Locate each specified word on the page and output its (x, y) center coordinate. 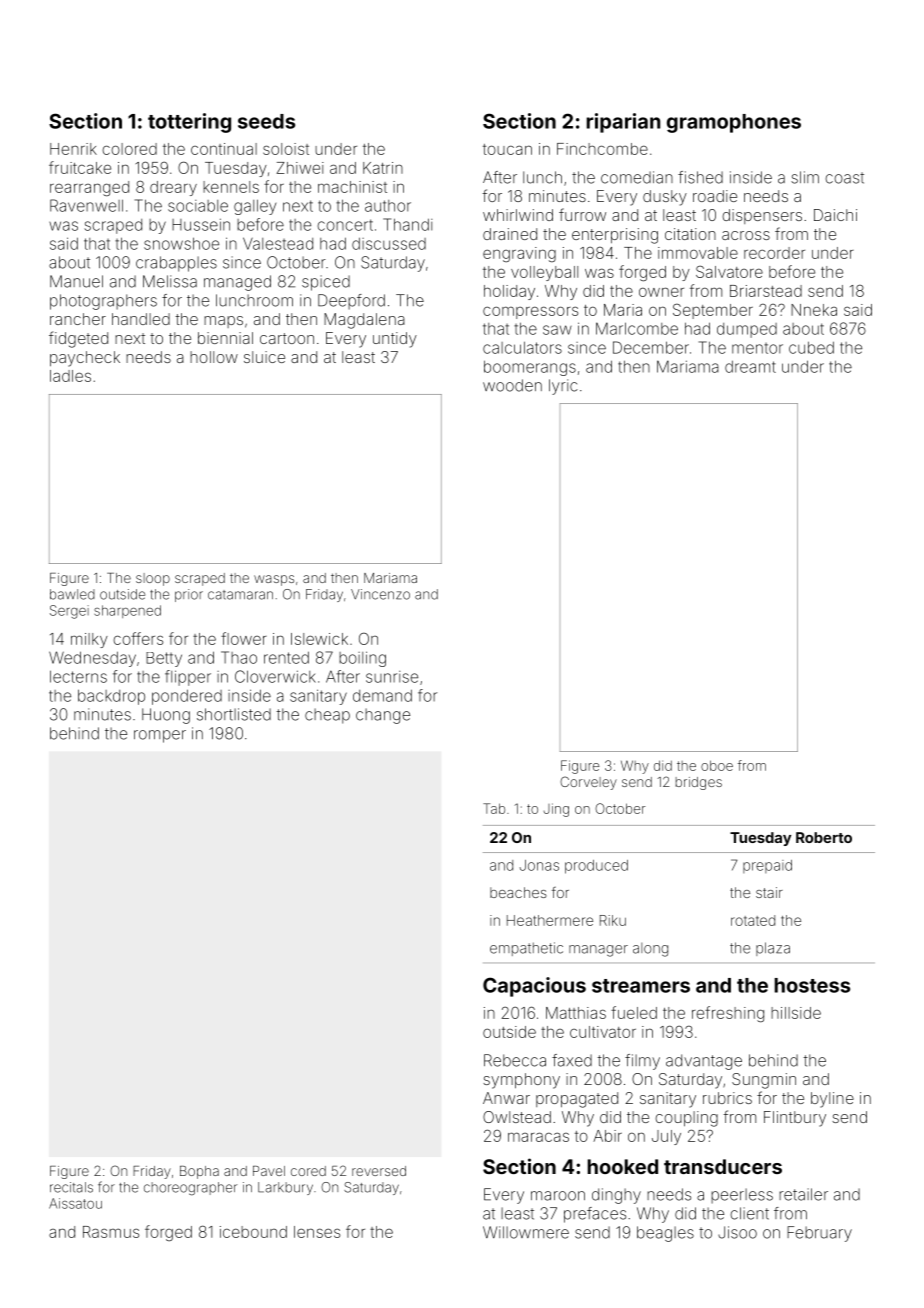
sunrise (392, 677)
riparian (623, 123)
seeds (266, 121)
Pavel (269, 1171)
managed (237, 283)
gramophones (734, 123)
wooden (512, 385)
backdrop (111, 697)
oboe (717, 765)
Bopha (199, 1172)
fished (700, 177)
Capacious (534, 987)
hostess (812, 985)
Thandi (407, 224)
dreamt (750, 366)
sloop (153, 579)
